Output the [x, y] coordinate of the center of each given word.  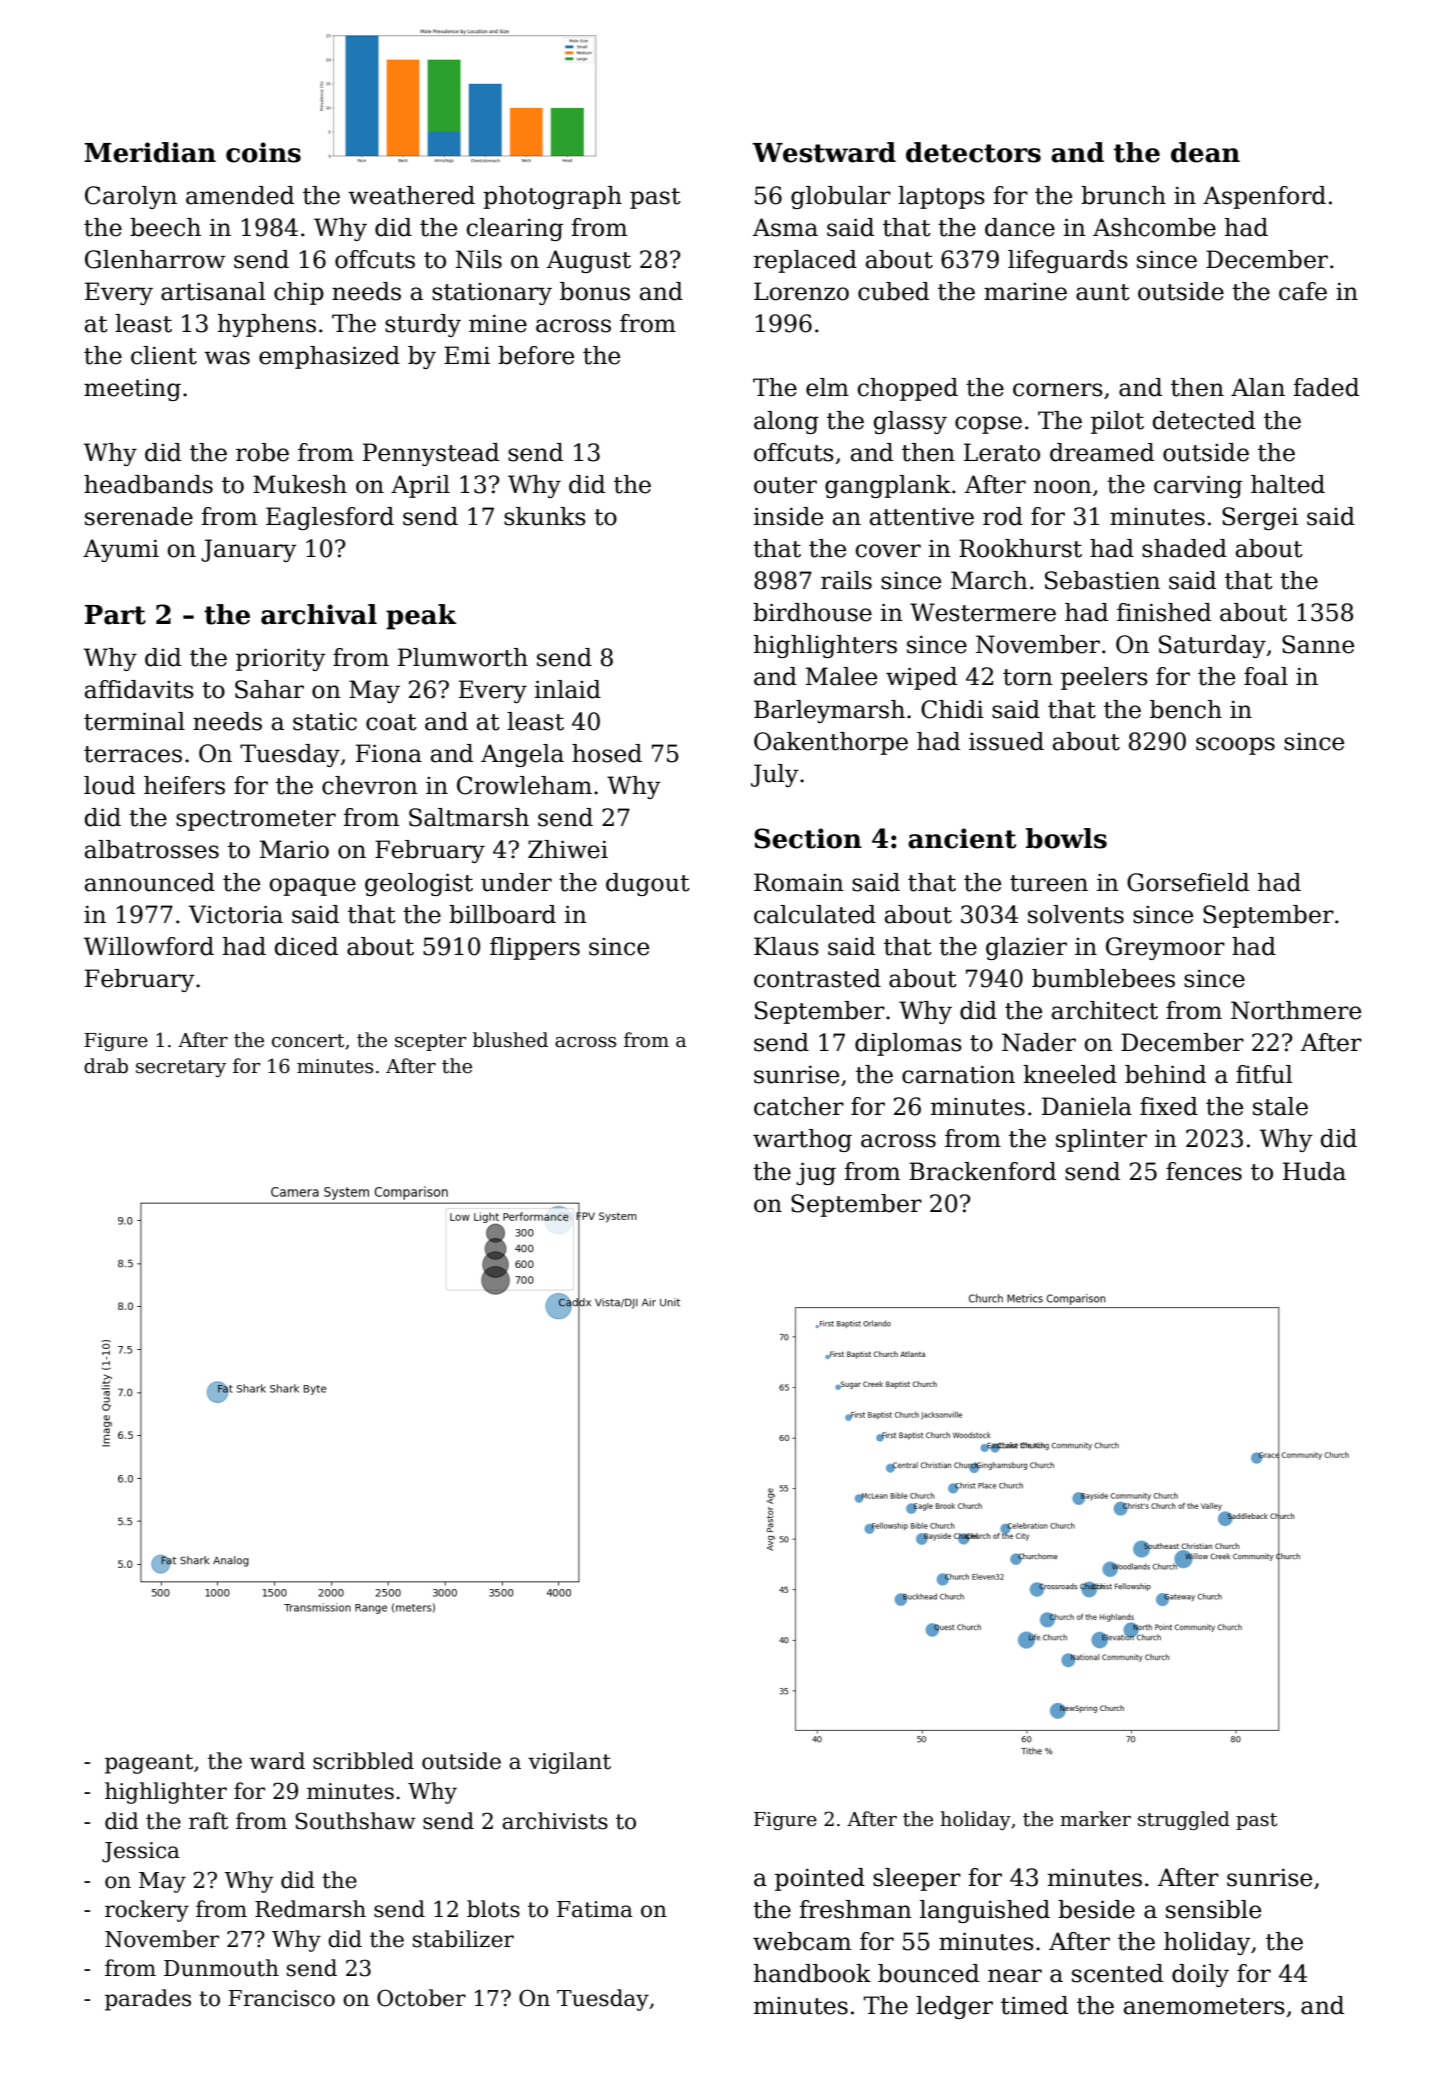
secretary [181, 1068]
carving [1198, 486]
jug [816, 1173]
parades [148, 2000]
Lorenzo [801, 291]
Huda [1314, 1171]
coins [263, 152]
